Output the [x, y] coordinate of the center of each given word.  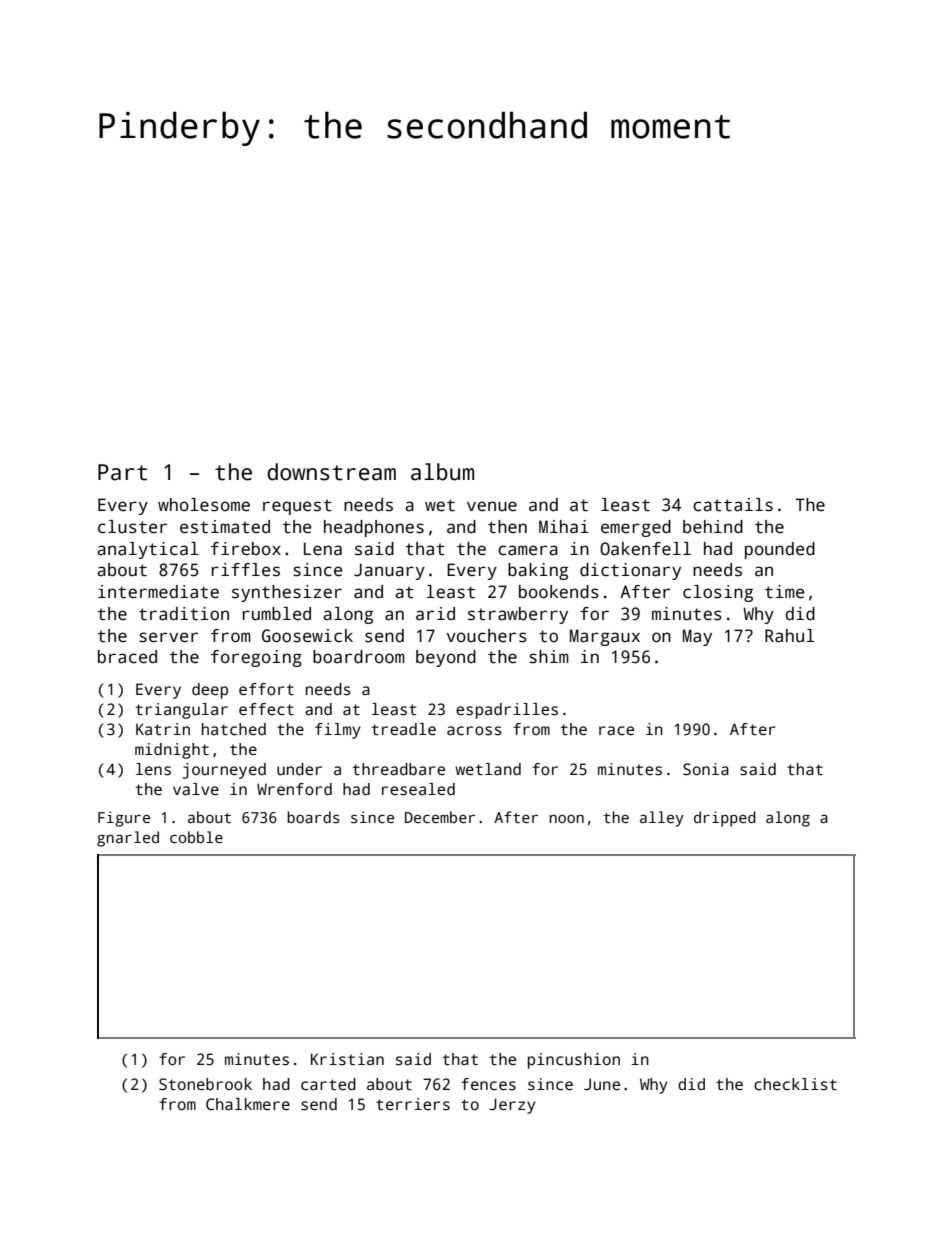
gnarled [128, 839]
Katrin [163, 729]
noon [566, 819]
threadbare [398, 769]
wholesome [204, 505]
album [442, 472]
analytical [148, 550]
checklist [795, 1084]
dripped [725, 819]
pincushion [574, 1061]
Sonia [706, 769]
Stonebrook [205, 1084]
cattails [733, 505]
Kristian [347, 1059]
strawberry [518, 615]
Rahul [790, 636]
